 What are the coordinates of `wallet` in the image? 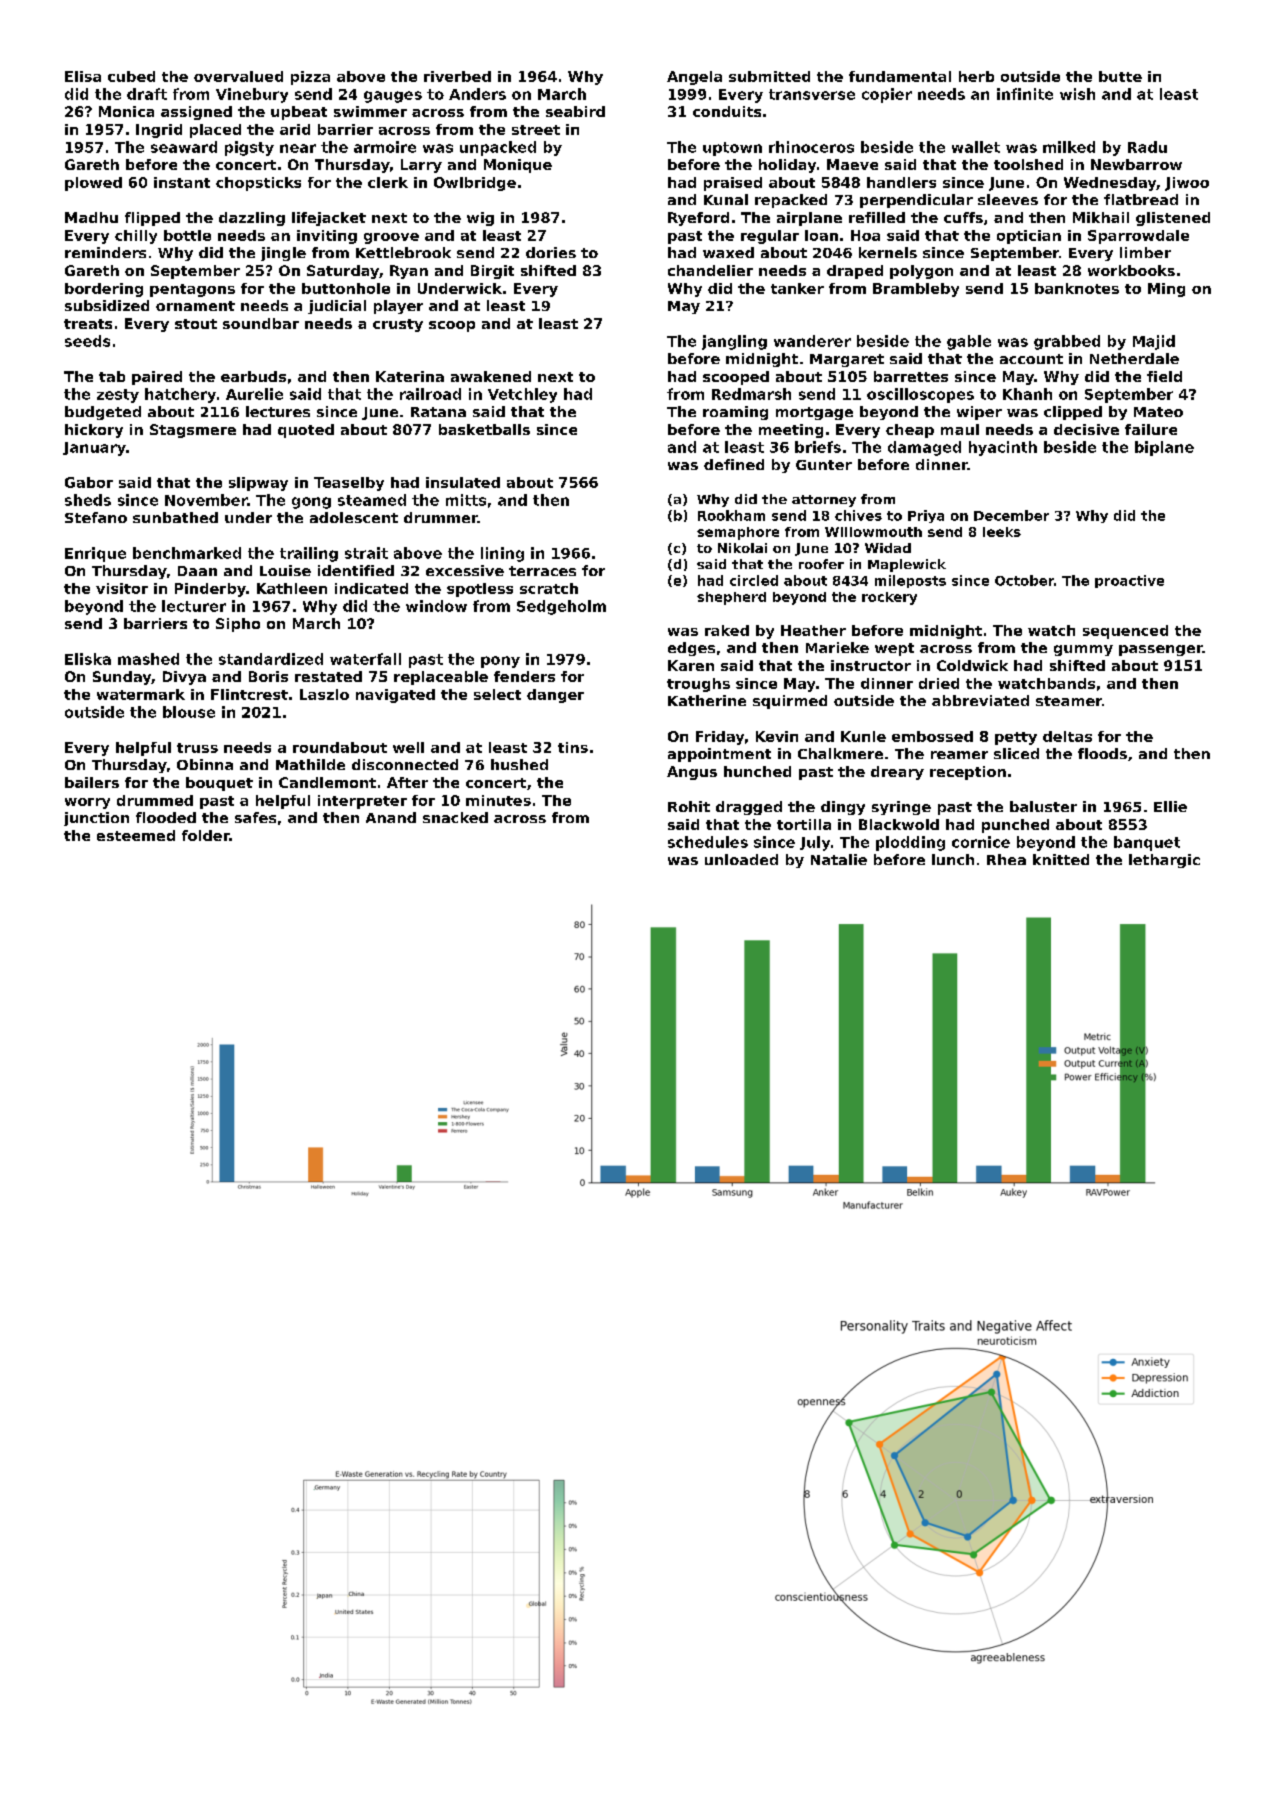 It's located at (976, 147).
